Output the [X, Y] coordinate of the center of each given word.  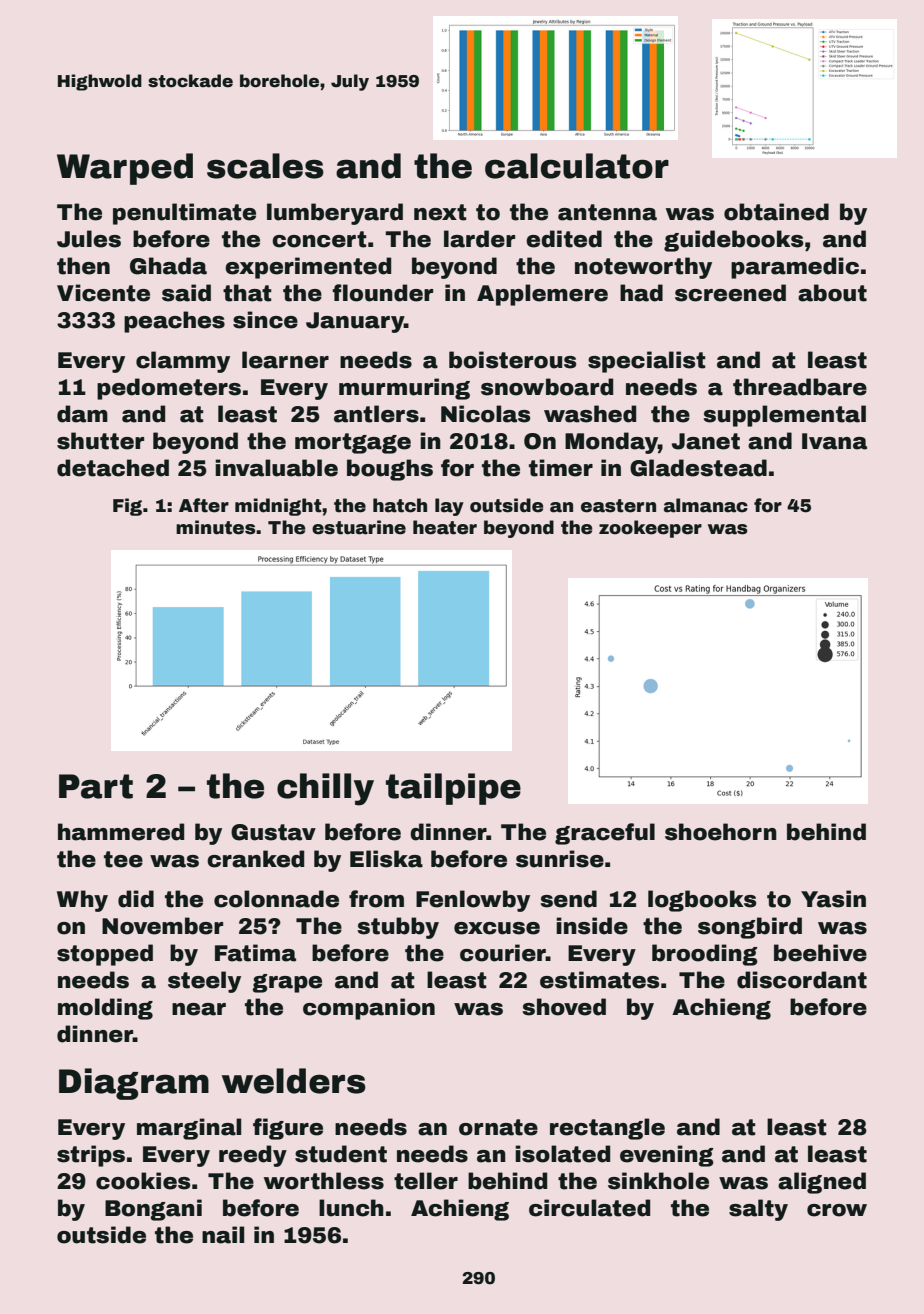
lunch [351, 1208]
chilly [325, 789]
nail [223, 1235]
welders [294, 1081]
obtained [776, 212]
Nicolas [485, 414]
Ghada [168, 266]
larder [479, 239]
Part [96, 786]
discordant [802, 980]
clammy [183, 362]
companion [369, 1009]
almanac [706, 505]
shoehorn [721, 832]
